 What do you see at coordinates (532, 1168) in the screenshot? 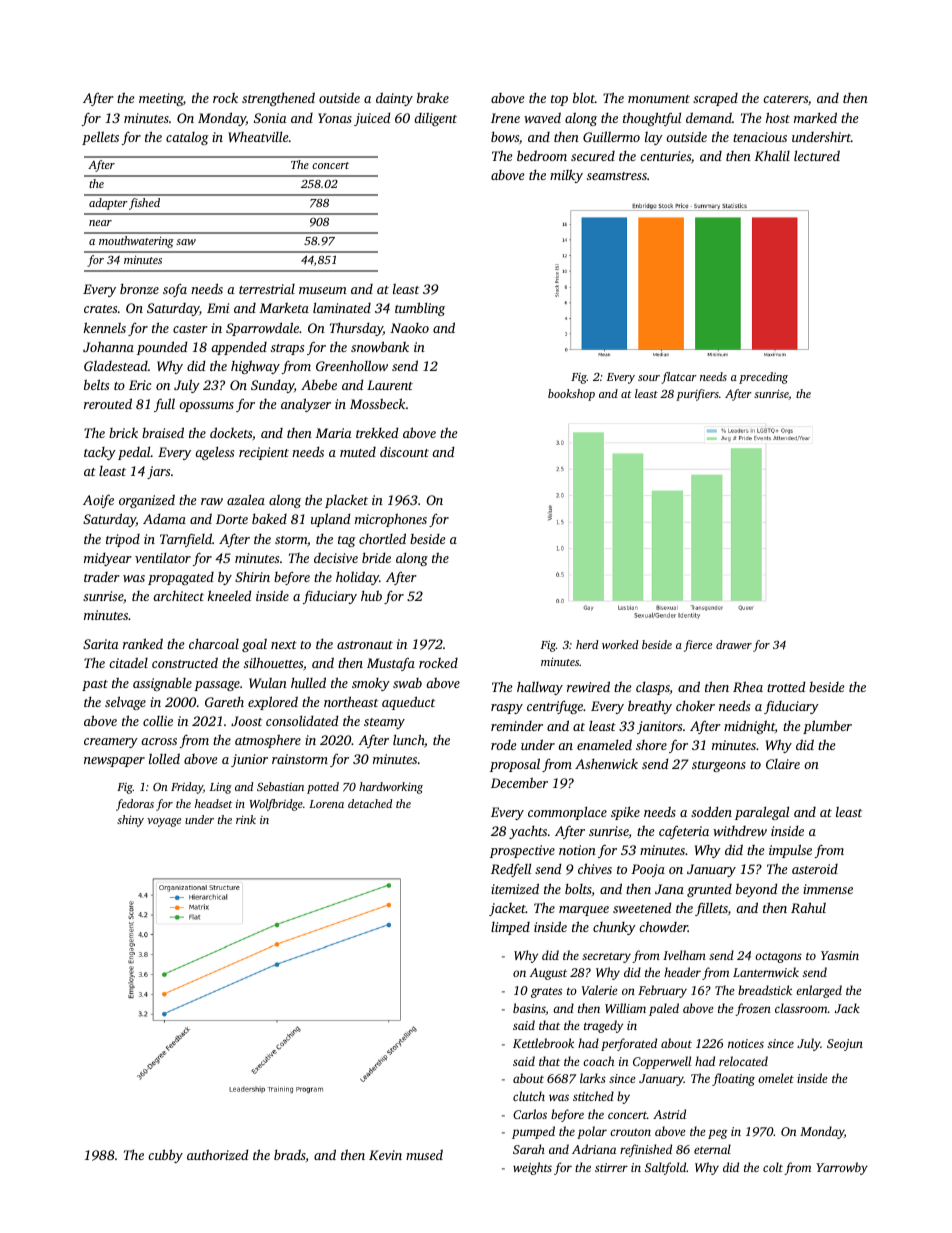
I see `weights` at bounding box center [532, 1168].
